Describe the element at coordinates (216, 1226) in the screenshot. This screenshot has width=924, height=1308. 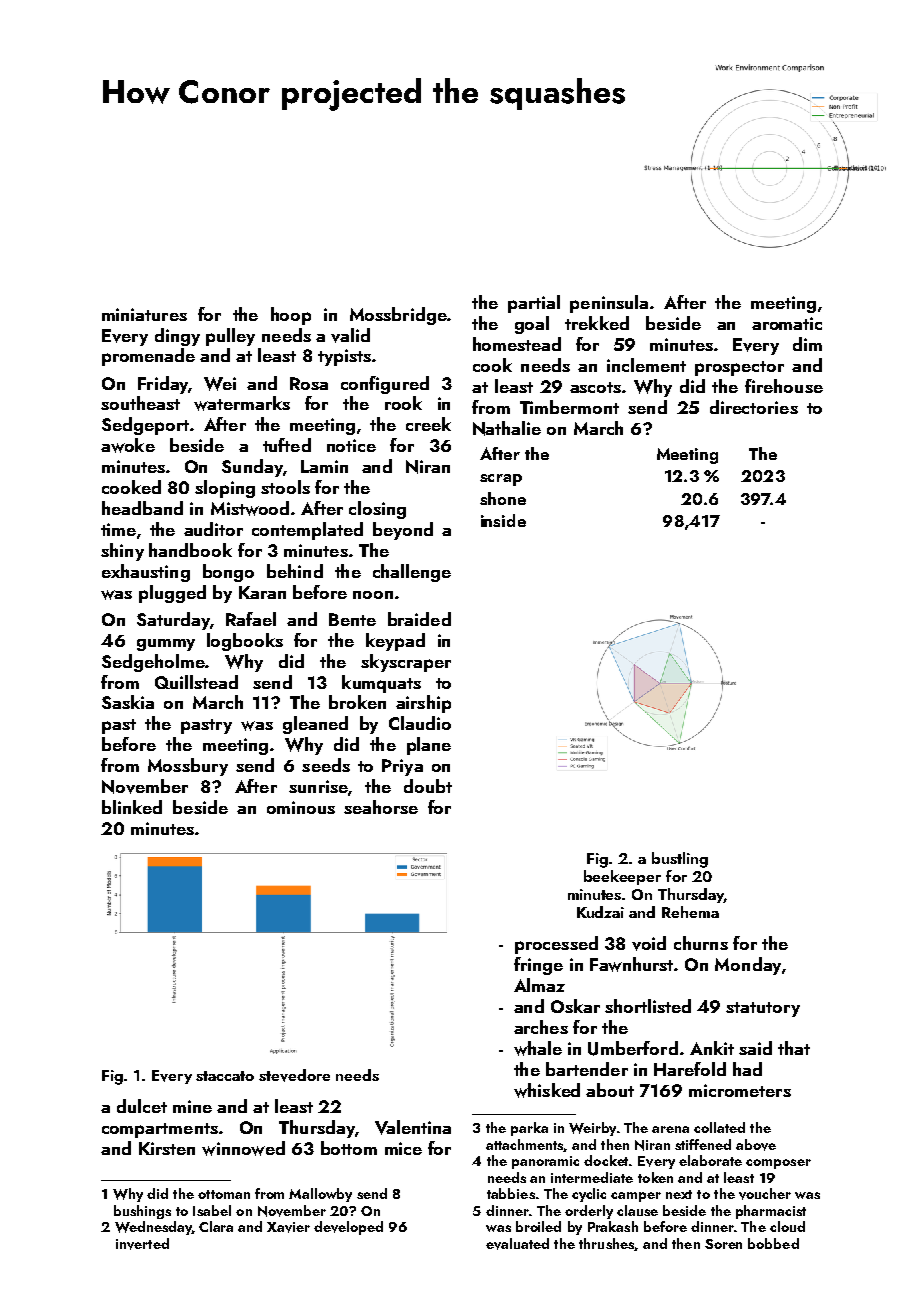
I see `Clara` at that location.
